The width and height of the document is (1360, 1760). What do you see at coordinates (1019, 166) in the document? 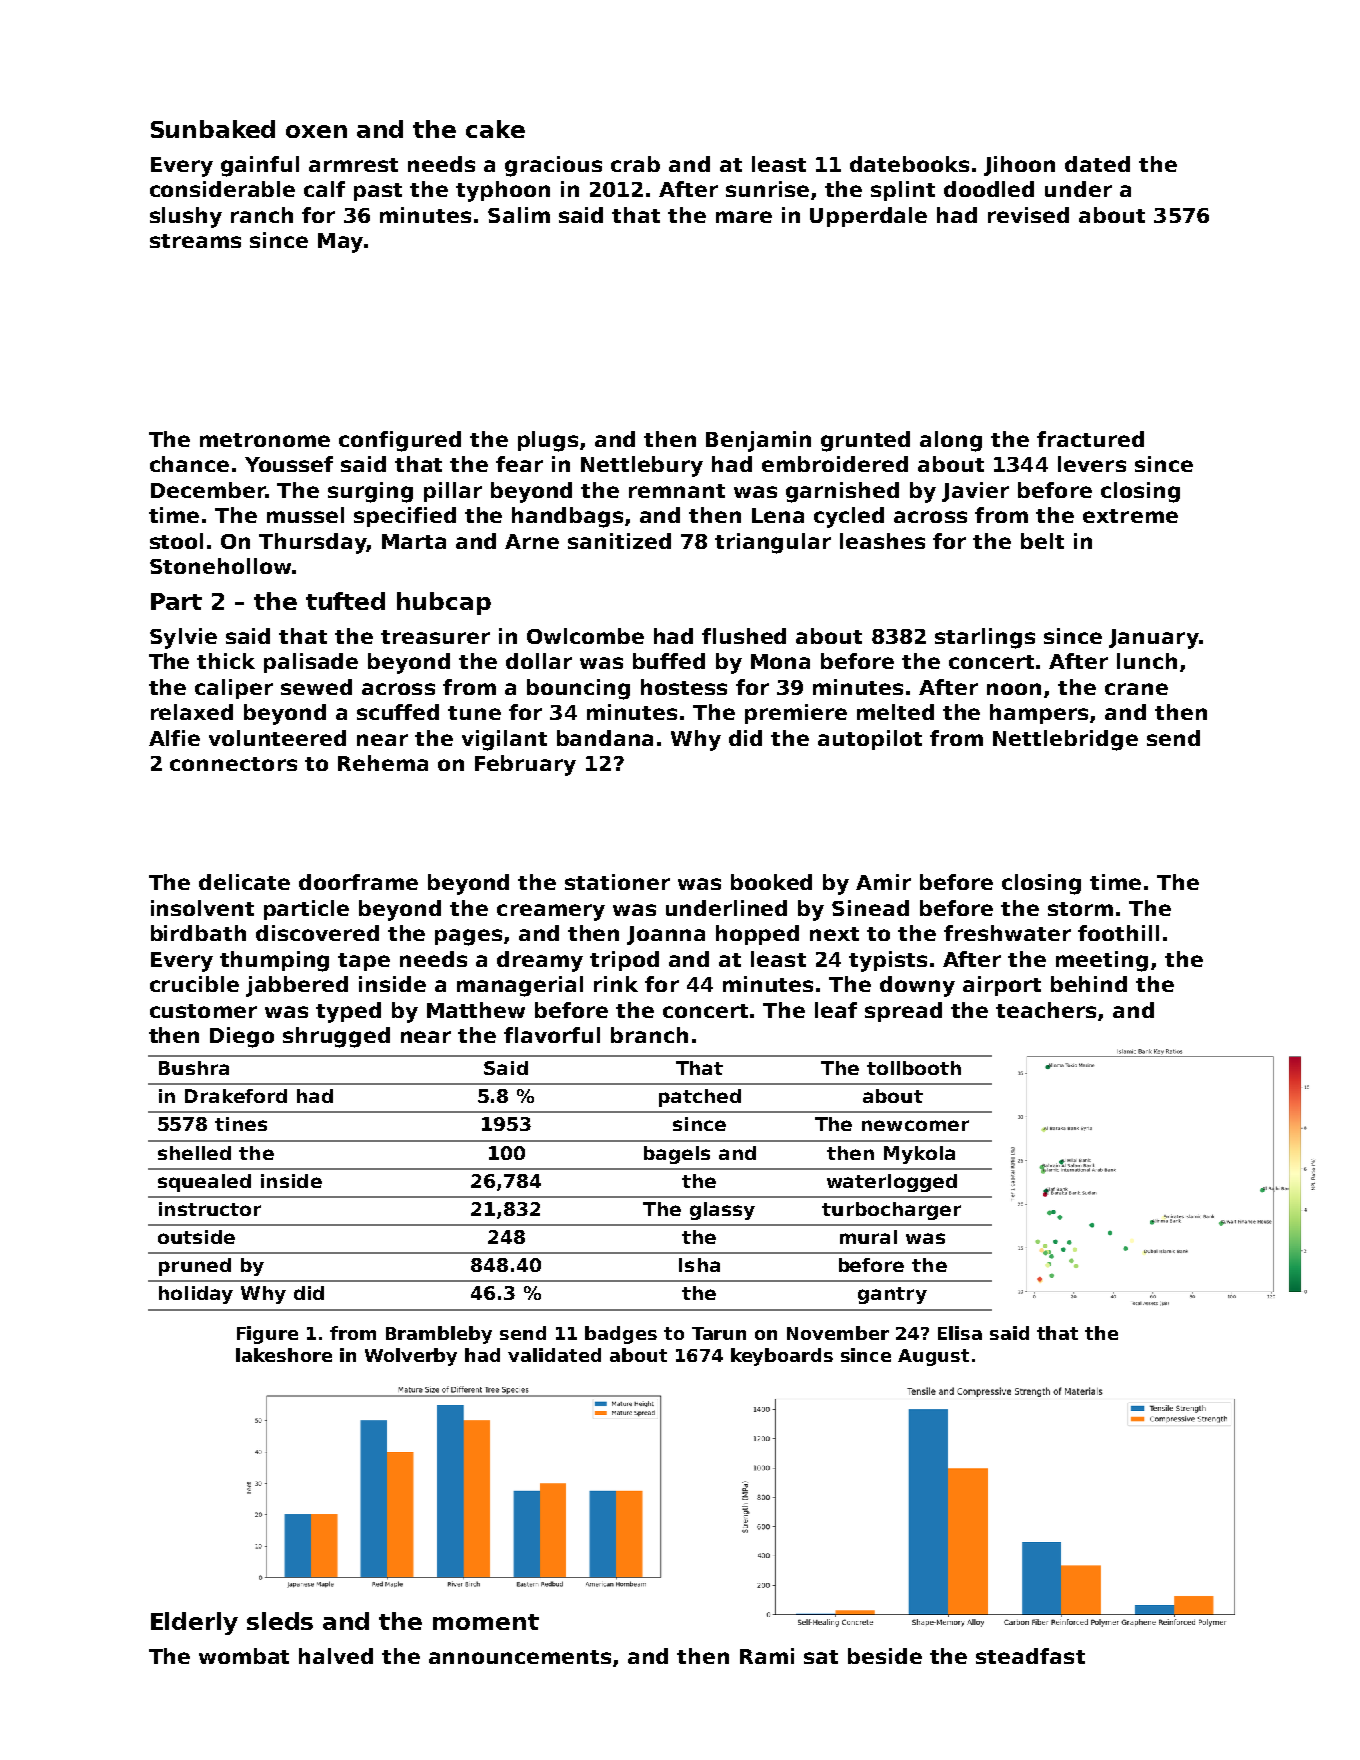
I see `Jihoon` at bounding box center [1019, 166].
